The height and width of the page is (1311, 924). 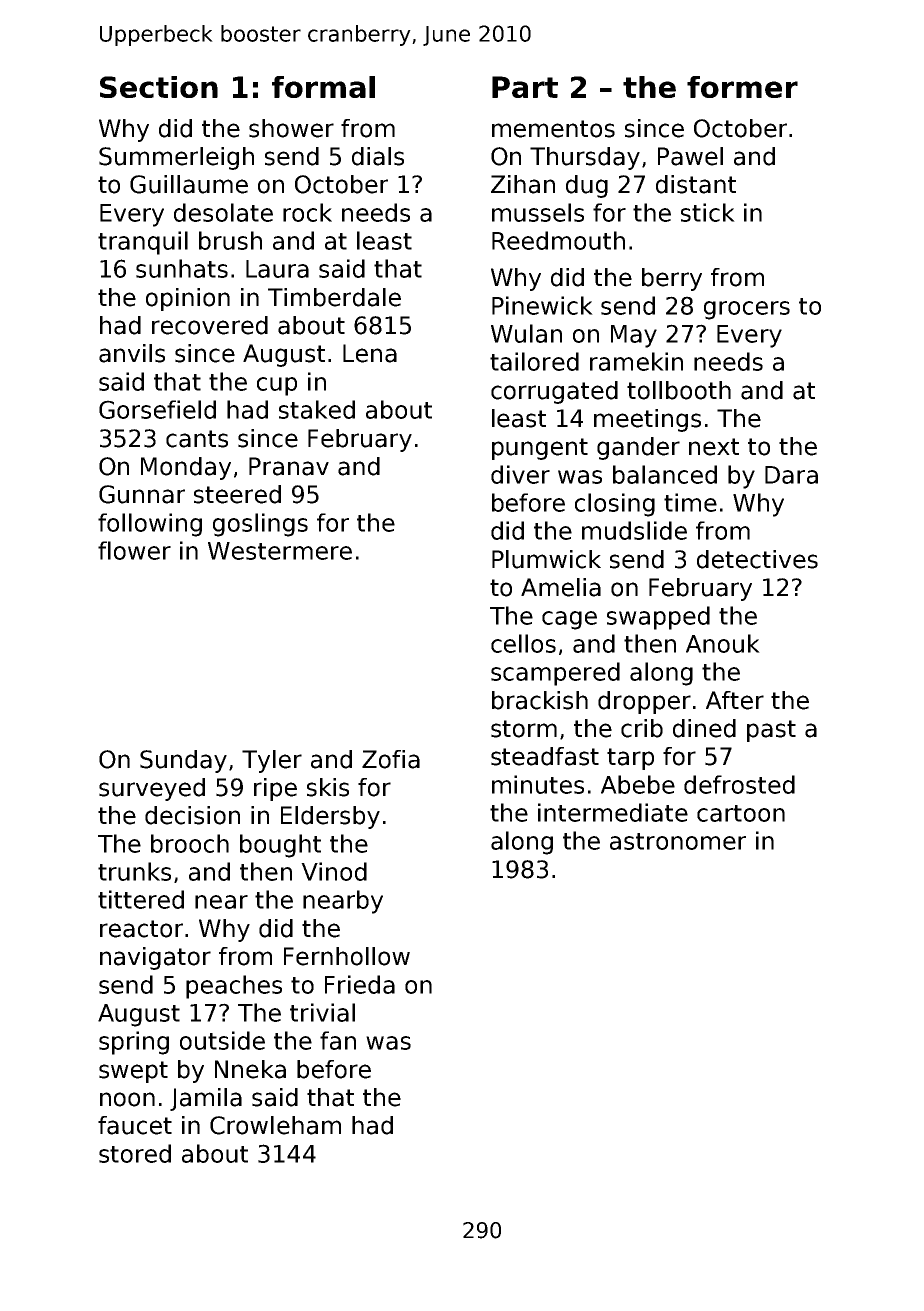 I want to click on Pinewick, so click(x=542, y=305).
